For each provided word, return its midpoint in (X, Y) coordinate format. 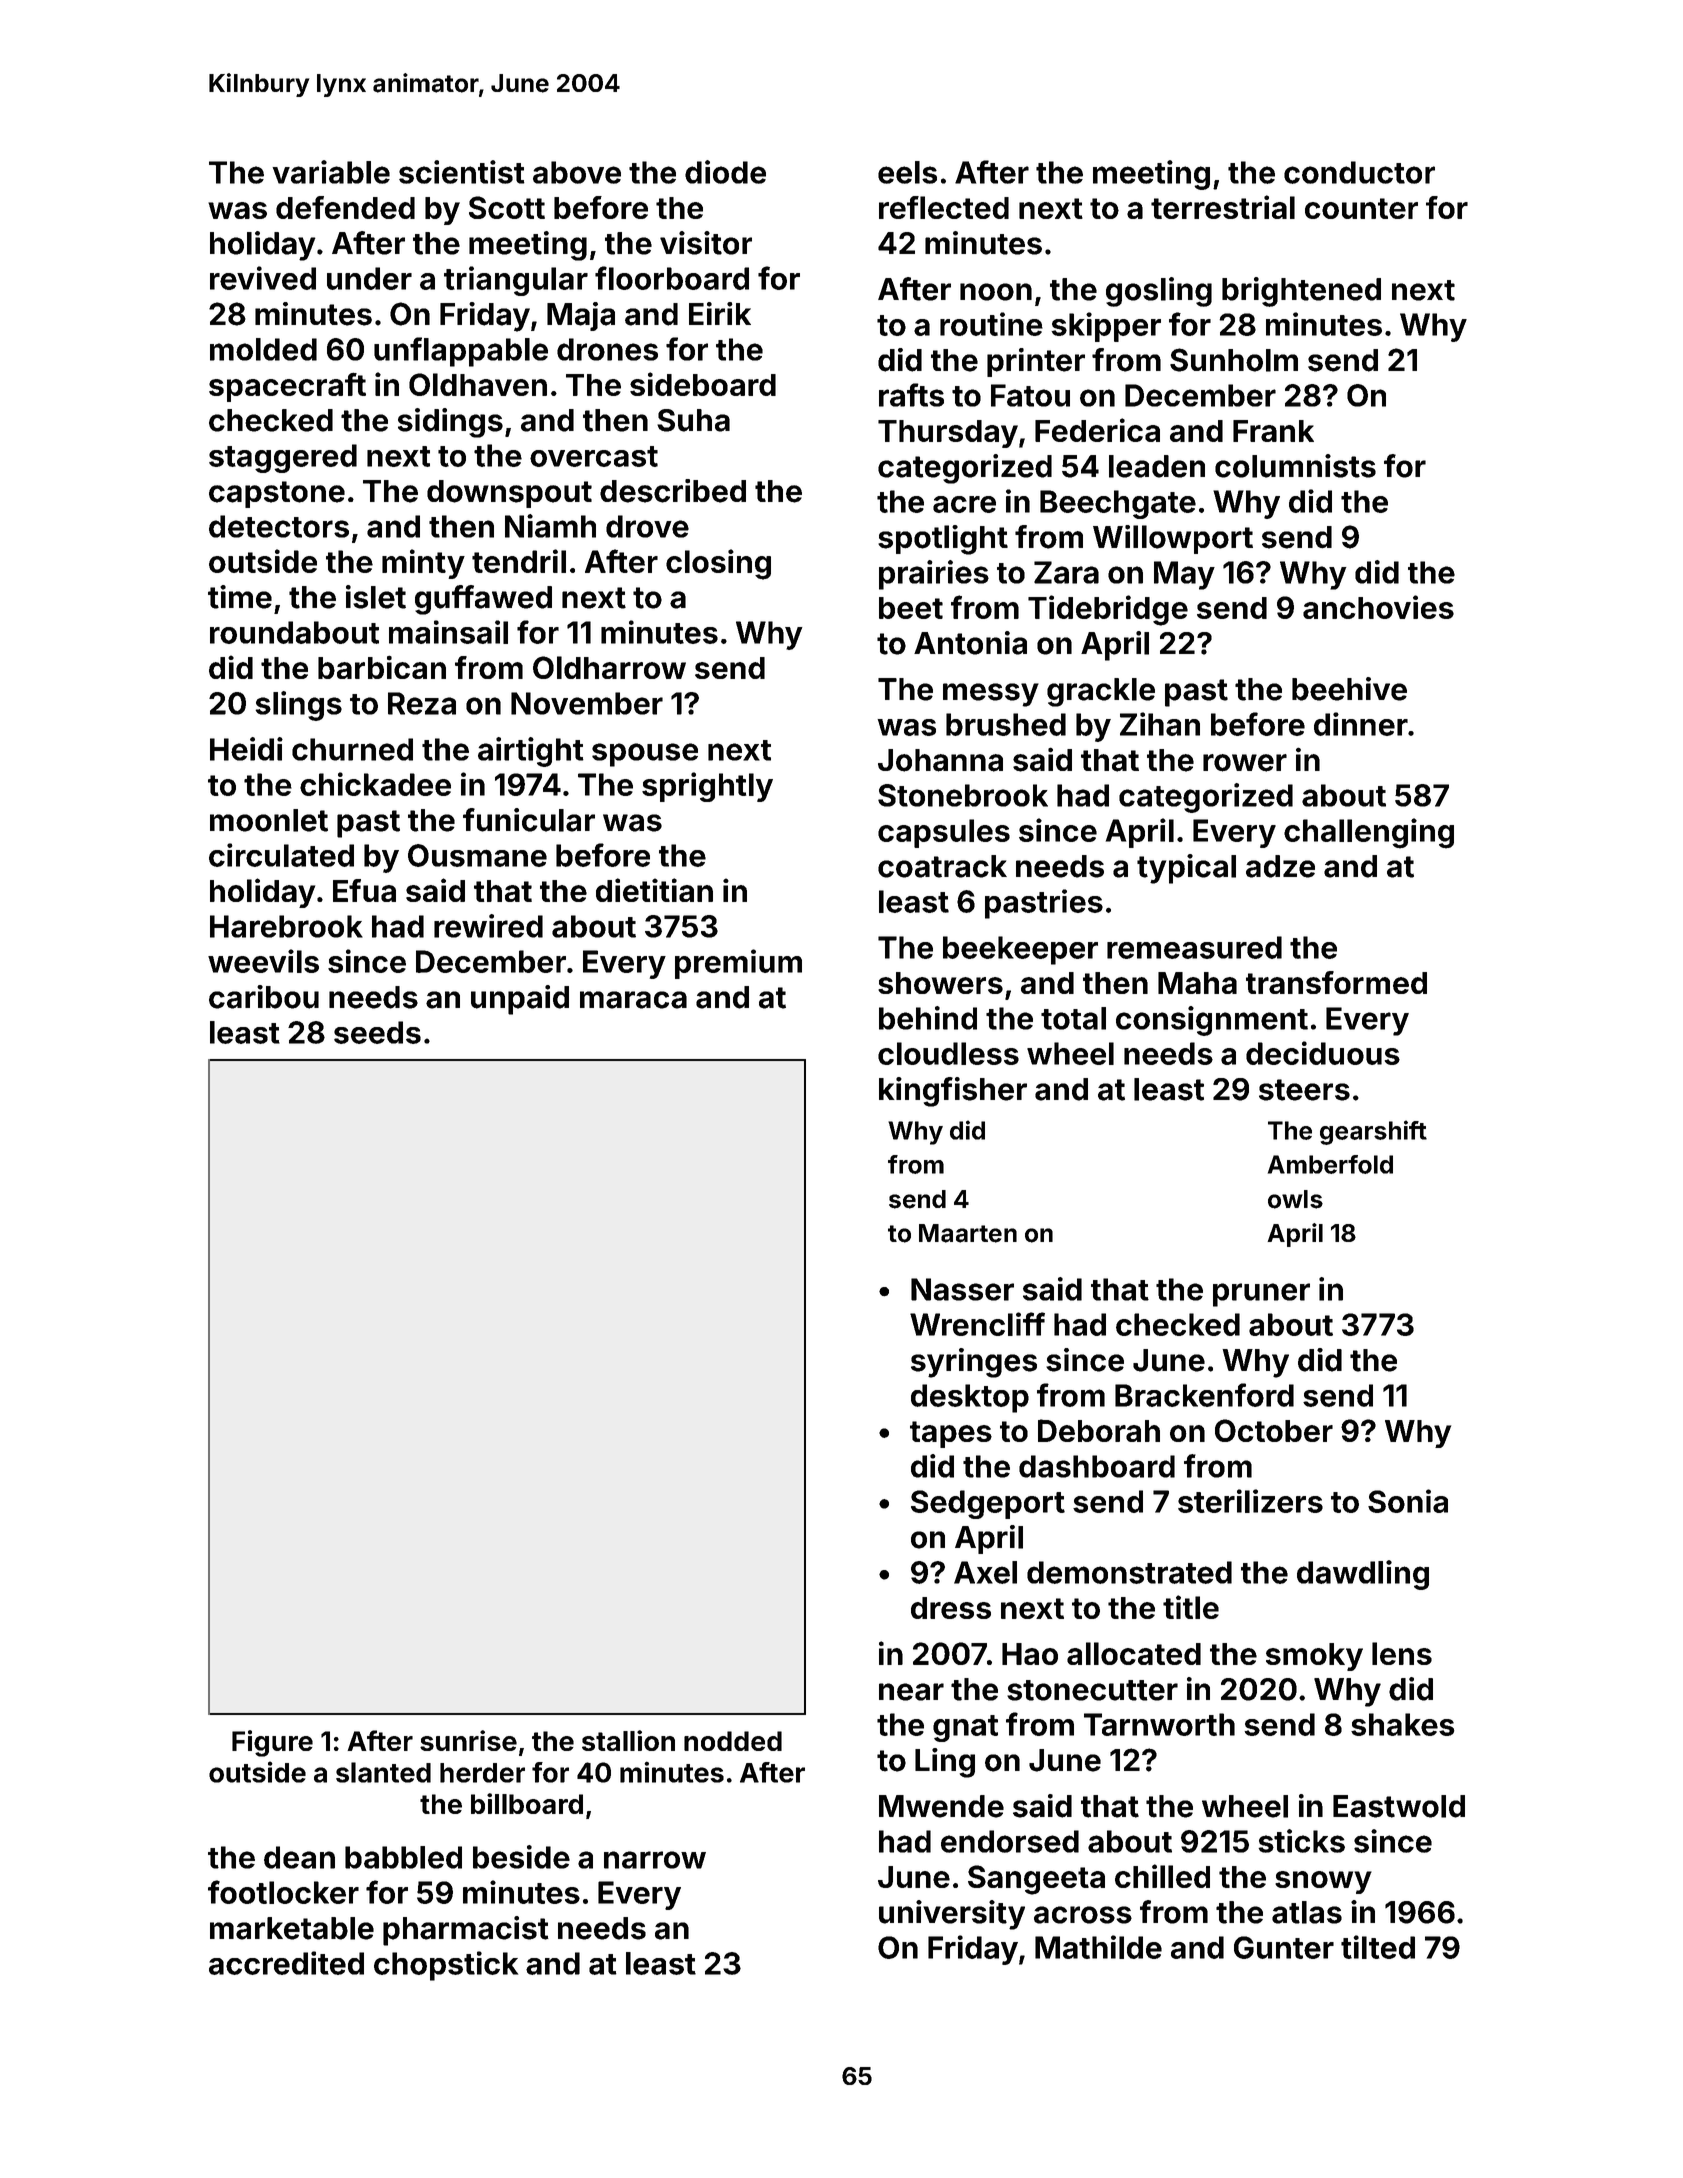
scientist (462, 172)
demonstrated (1129, 1572)
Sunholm (1234, 360)
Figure (272, 1743)
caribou (264, 997)
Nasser (962, 1289)
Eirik (720, 313)
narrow (655, 1860)
